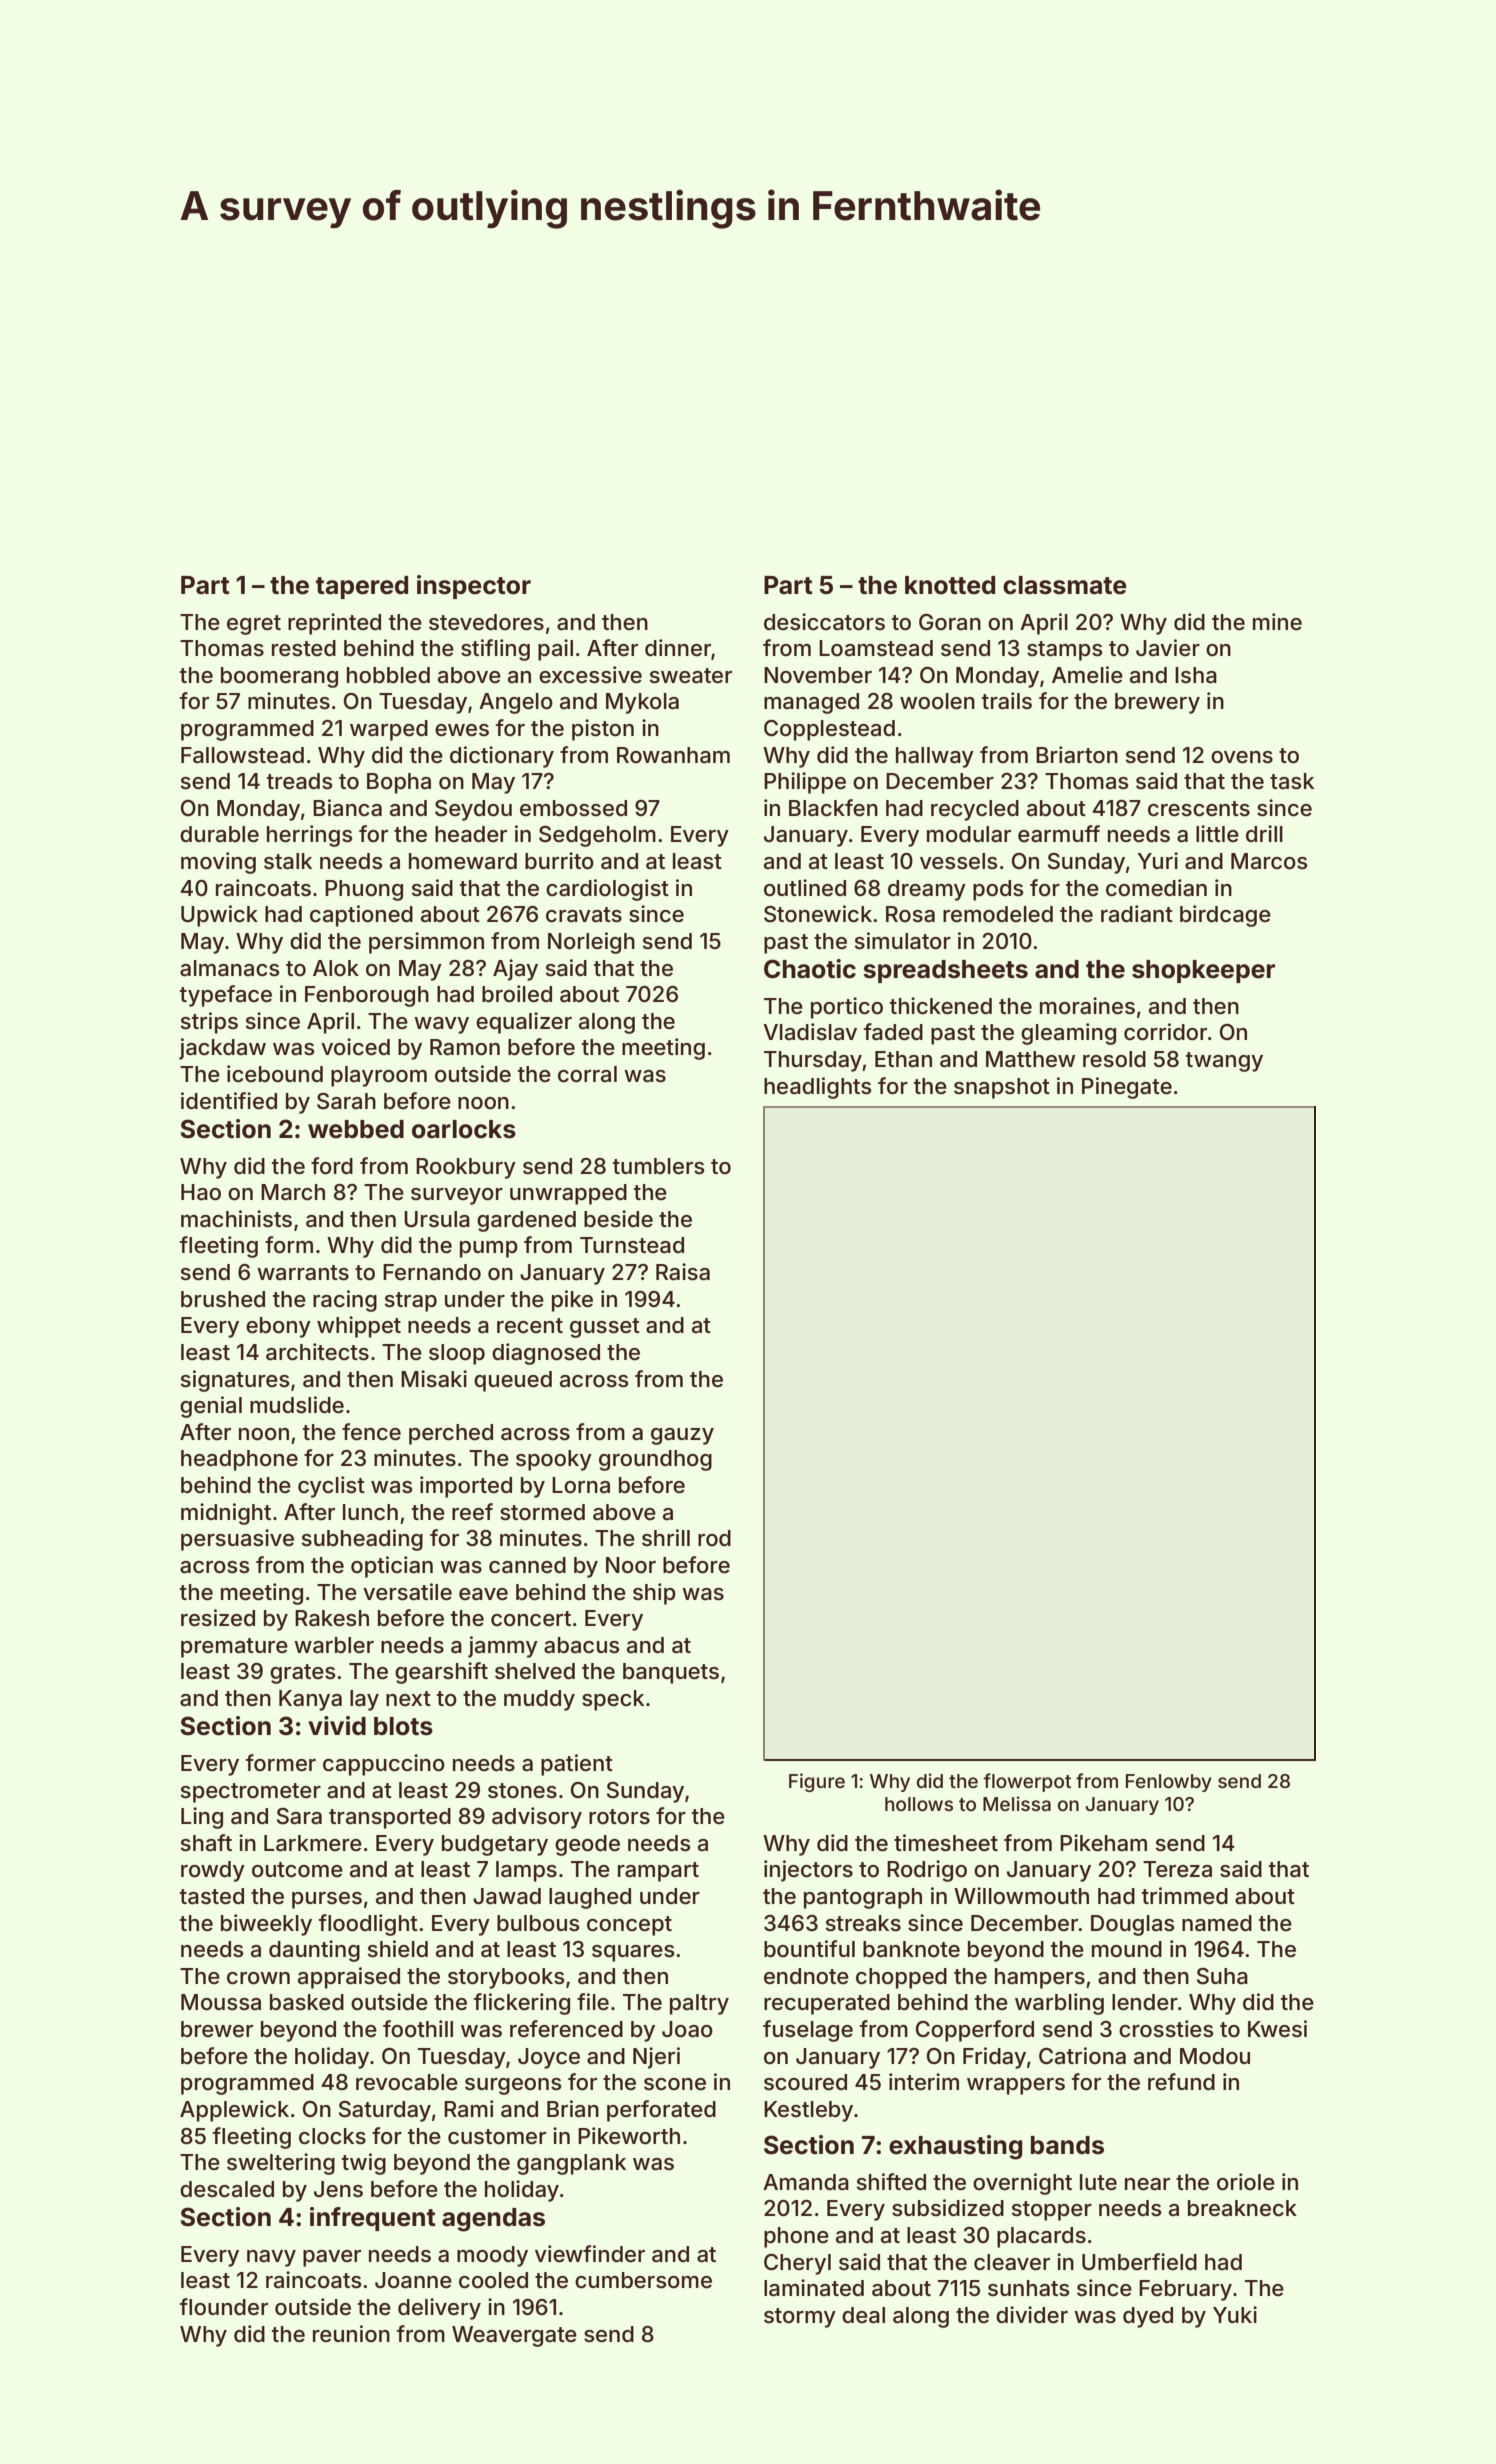 Image resolution: width=1496 pixels, height=2464 pixels. I want to click on foothill, so click(418, 2029).
